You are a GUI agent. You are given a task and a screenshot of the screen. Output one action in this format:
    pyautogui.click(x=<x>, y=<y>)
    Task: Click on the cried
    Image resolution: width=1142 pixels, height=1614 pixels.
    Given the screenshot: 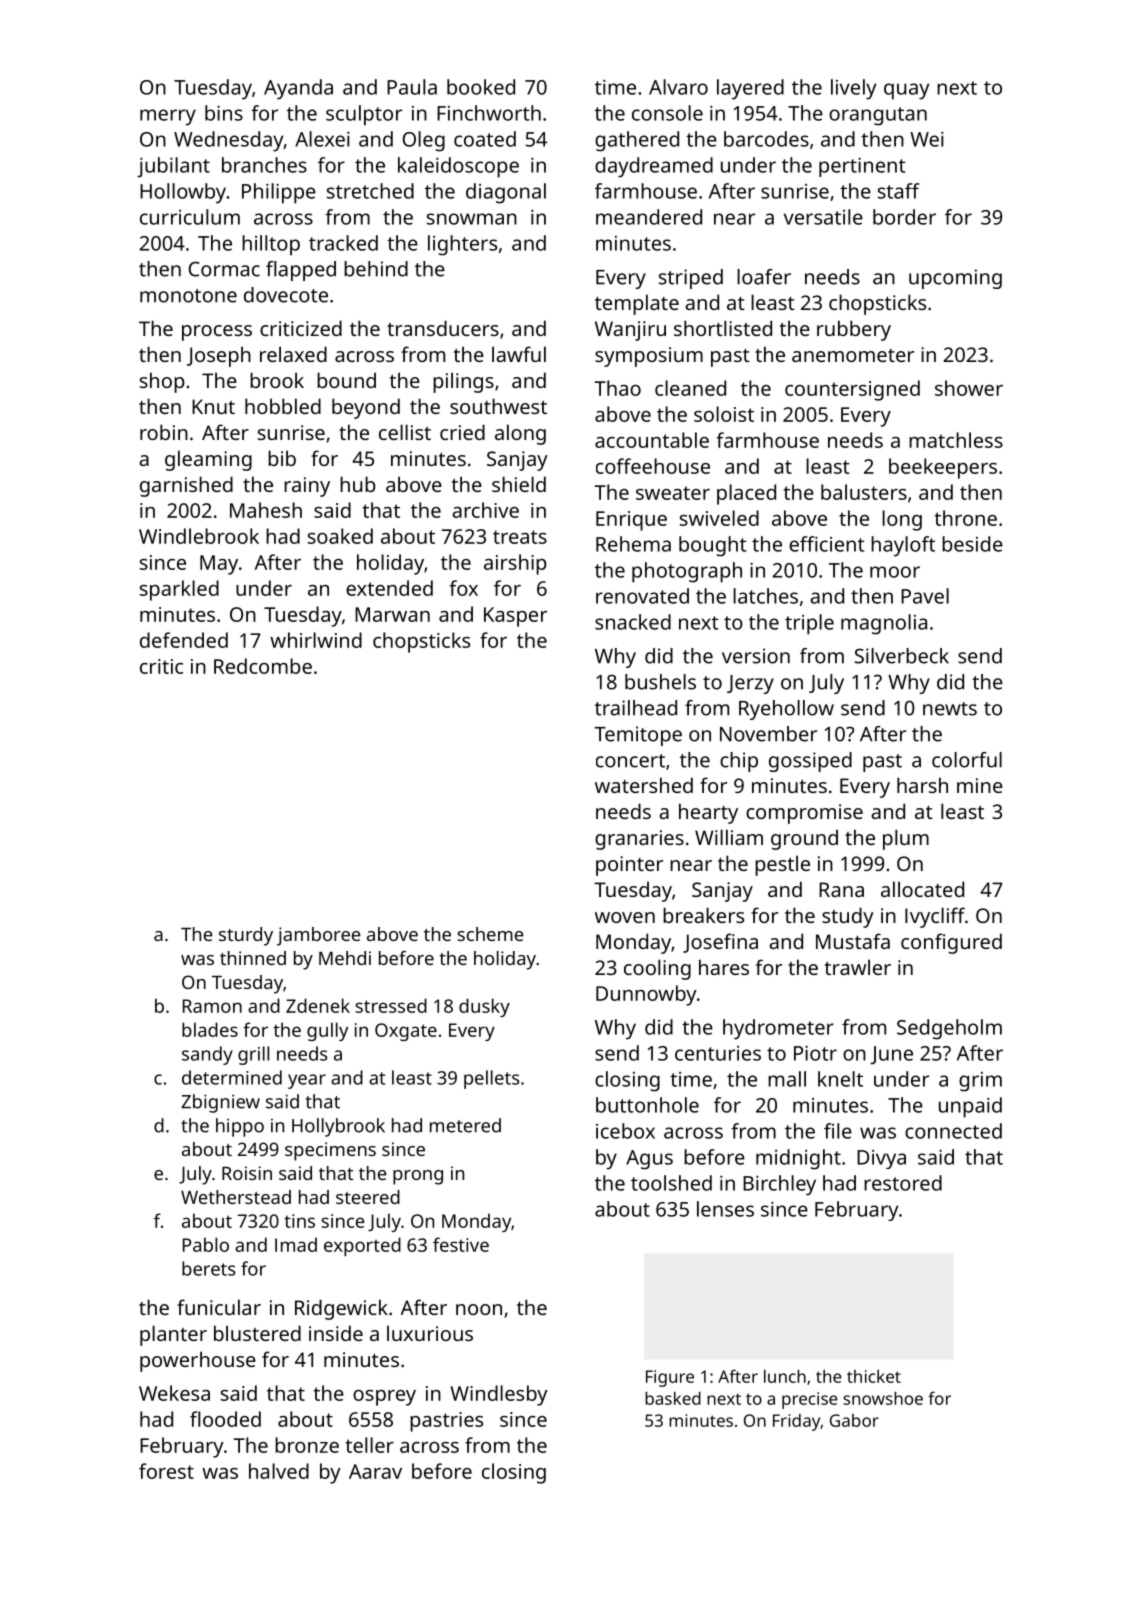 What is the action you would take?
    pyautogui.click(x=462, y=432)
